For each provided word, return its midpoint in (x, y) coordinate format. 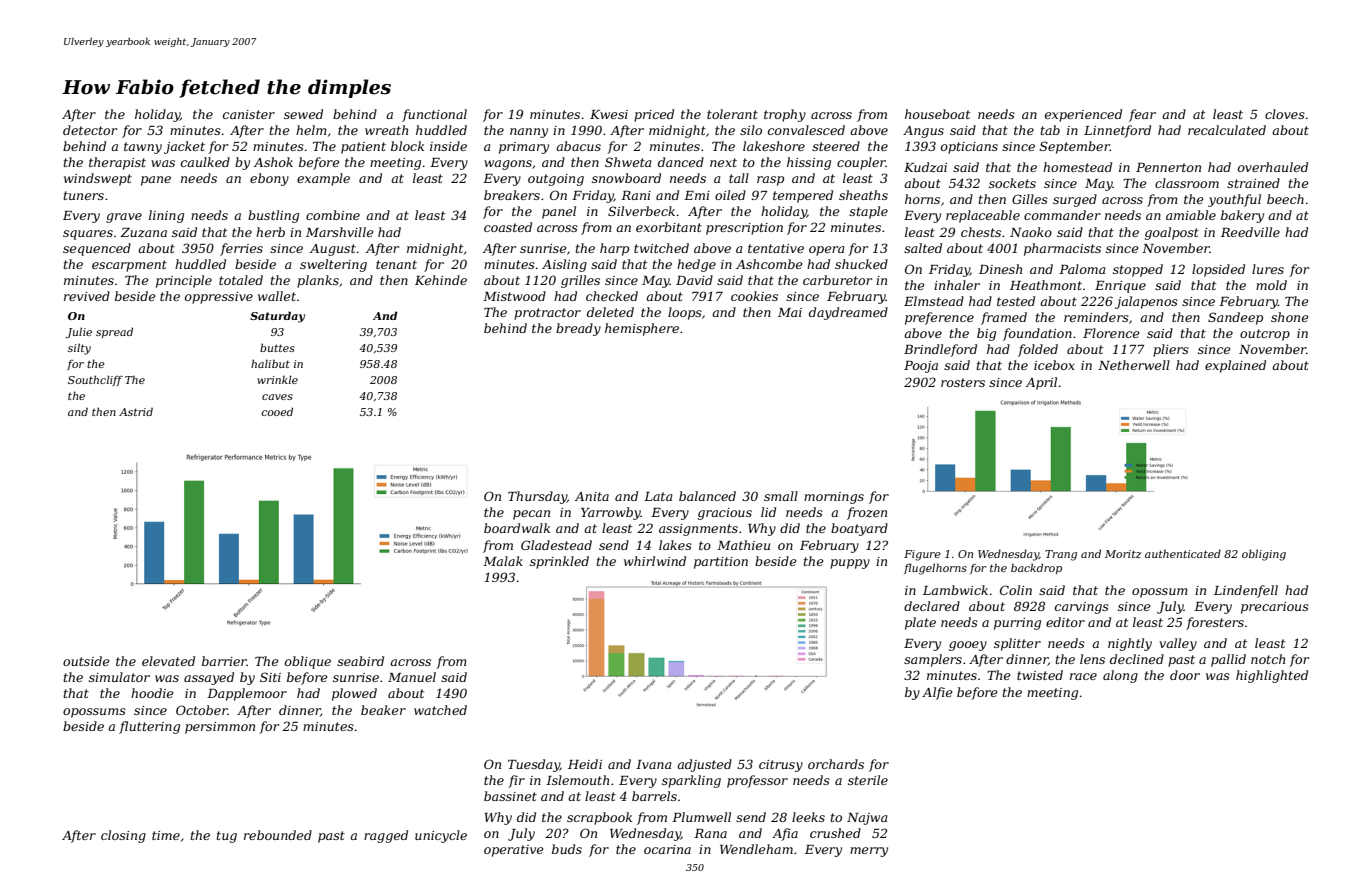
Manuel (412, 677)
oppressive (219, 298)
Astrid (136, 412)
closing (123, 836)
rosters (963, 382)
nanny (529, 133)
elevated (168, 661)
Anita (592, 496)
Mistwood (514, 296)
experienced (1083, 115)
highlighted (1272, 676)
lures (1268, 269)
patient (363, 148)
